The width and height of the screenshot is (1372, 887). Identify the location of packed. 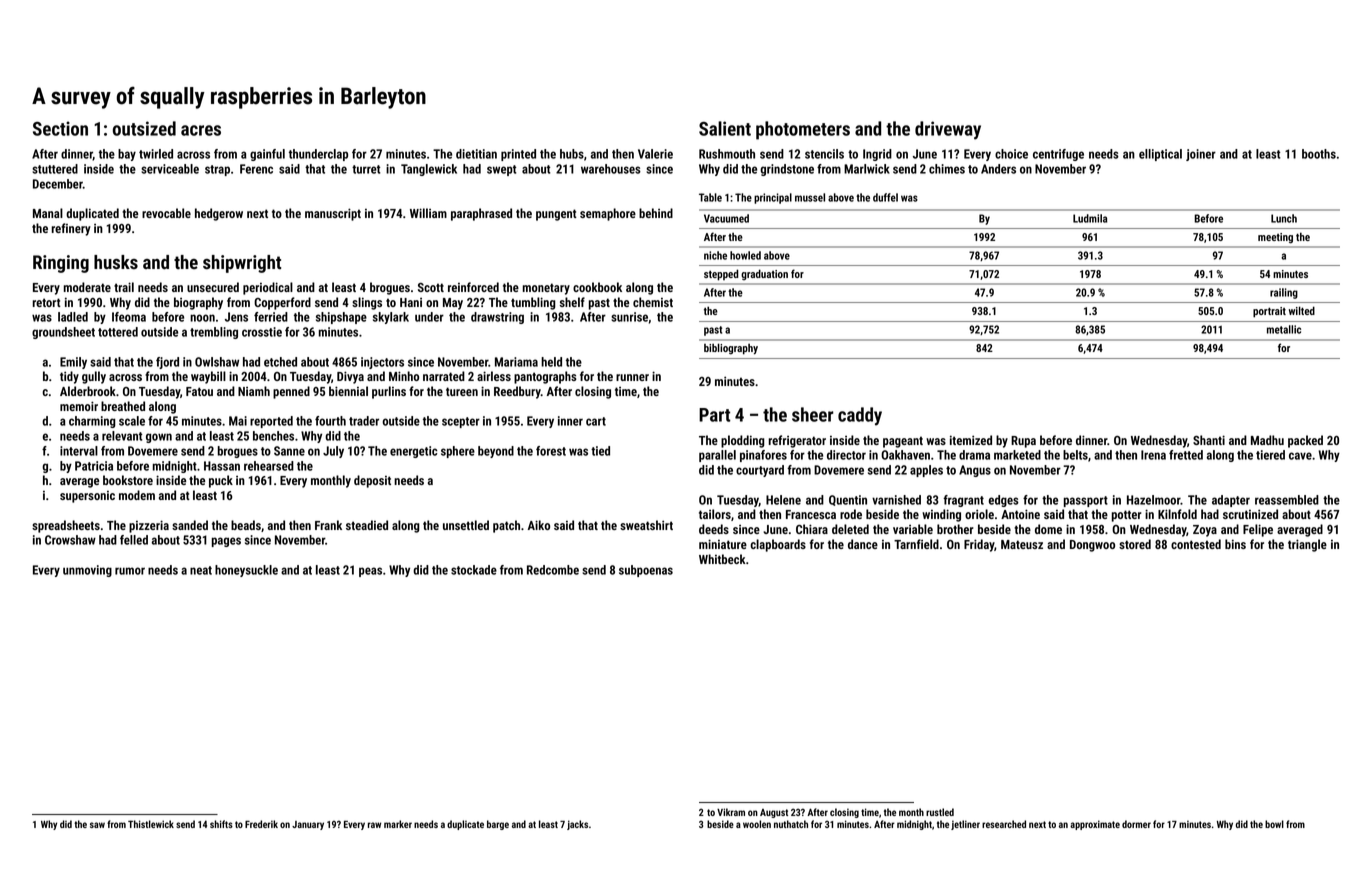
(1305, 441).
